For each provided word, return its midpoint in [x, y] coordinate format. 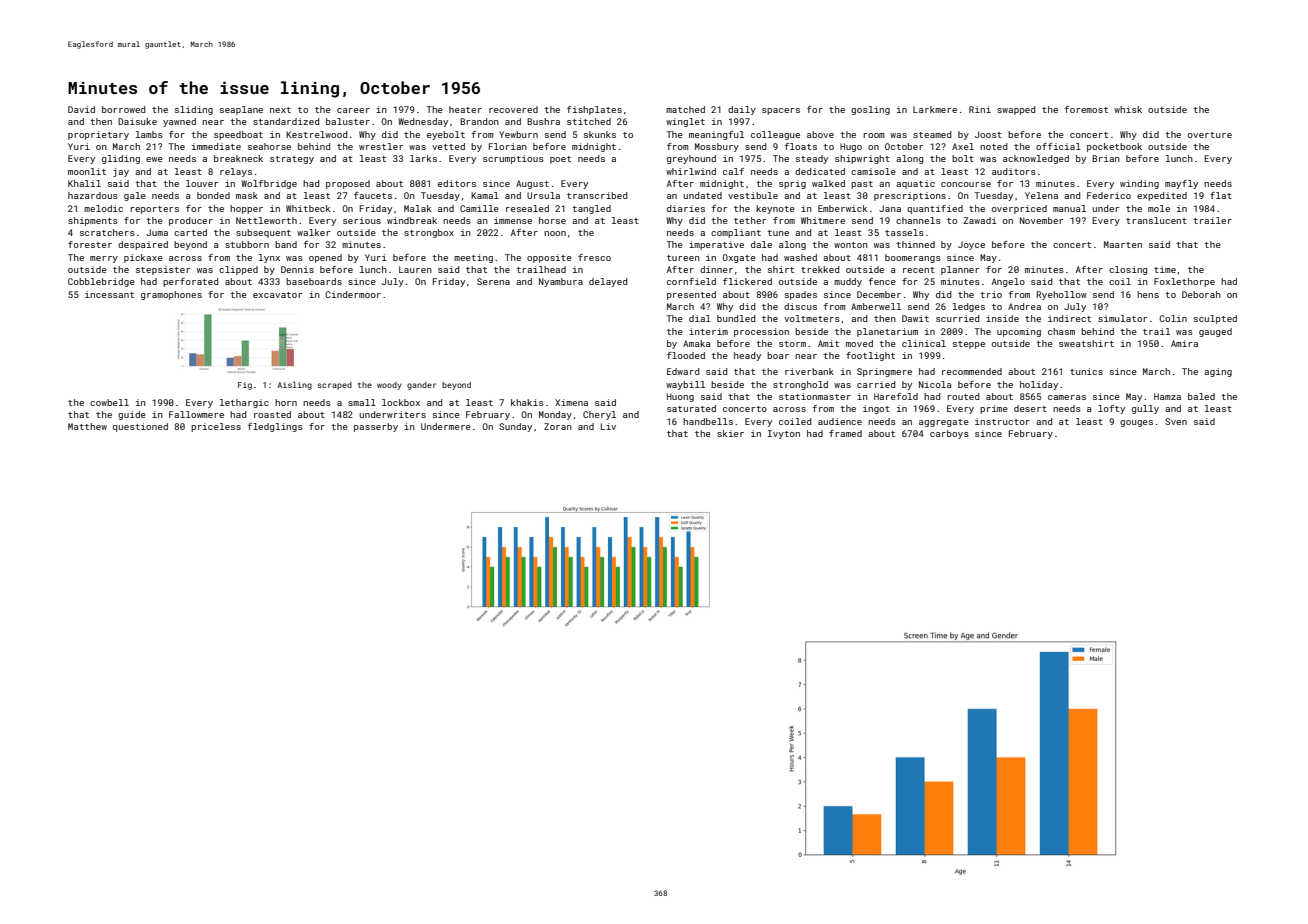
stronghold [800, 385]
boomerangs [913, 258]
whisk [1128, 109]
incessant [109, 294]
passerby [376, 427]
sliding [194, 110]
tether [750, 220]
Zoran [558, 426]
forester [90, 244]
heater [465, 109]
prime [994, 409]
